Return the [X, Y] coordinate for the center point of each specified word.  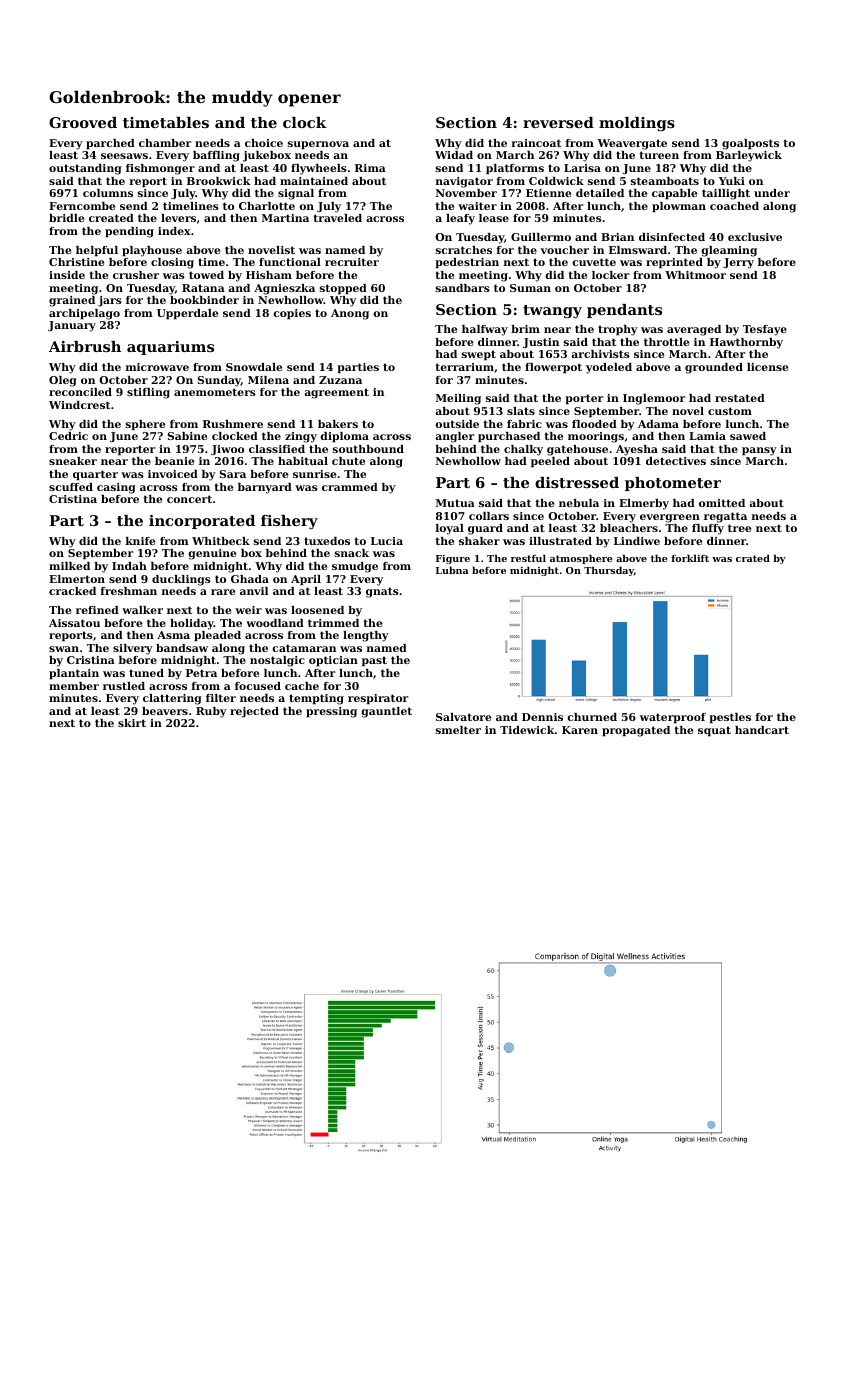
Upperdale [187, 314]
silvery [133, 649]
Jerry [738, 263]
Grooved [83, 122]
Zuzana [340, 380]
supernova [318, 145]
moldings [637, 124]
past [374, 661]
